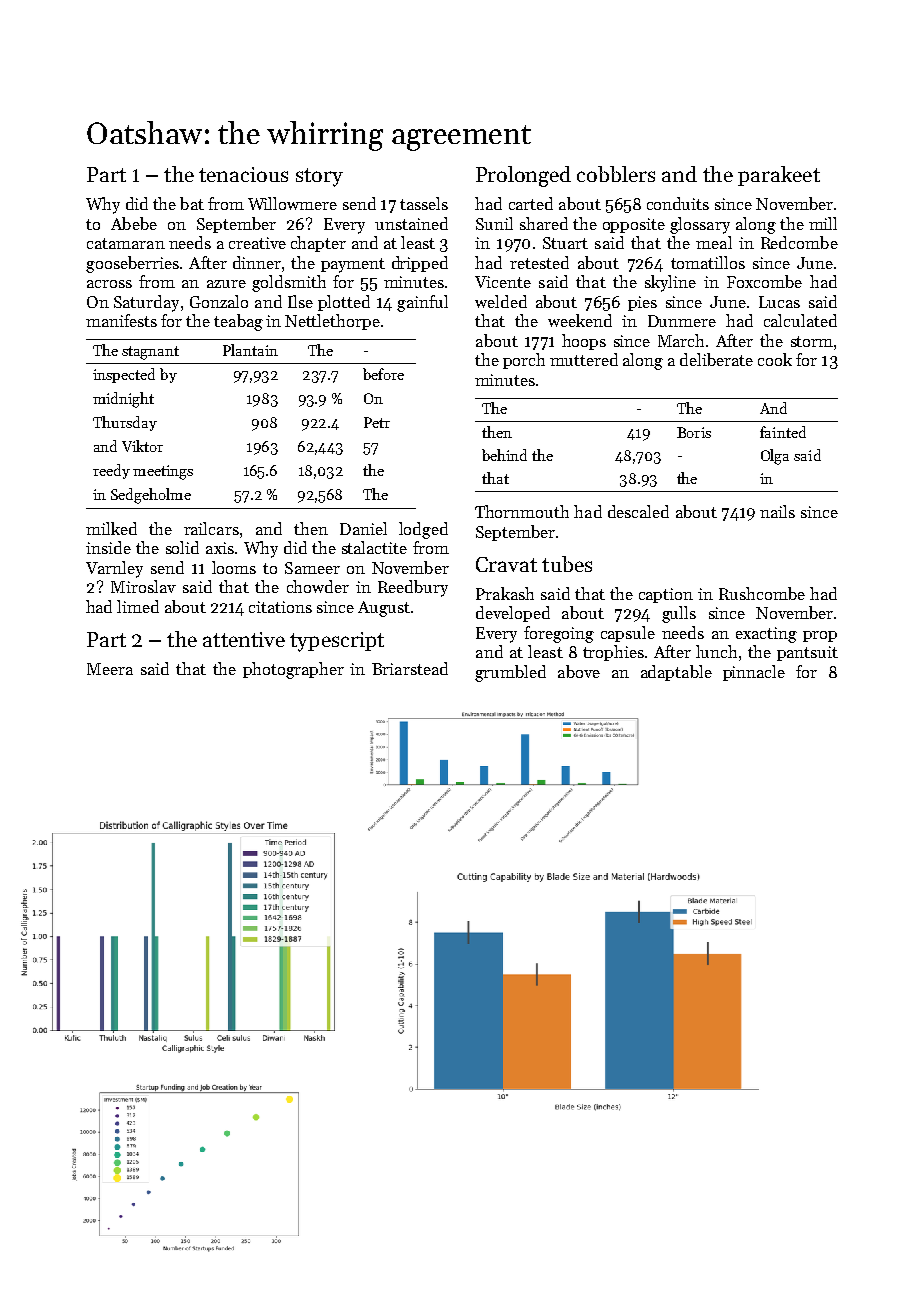 Image resolution: width=924 pixels, height=1308 pixels. Describe the element at coordinates (110, 669) in the screenshot. I see `Meera` at that location.
